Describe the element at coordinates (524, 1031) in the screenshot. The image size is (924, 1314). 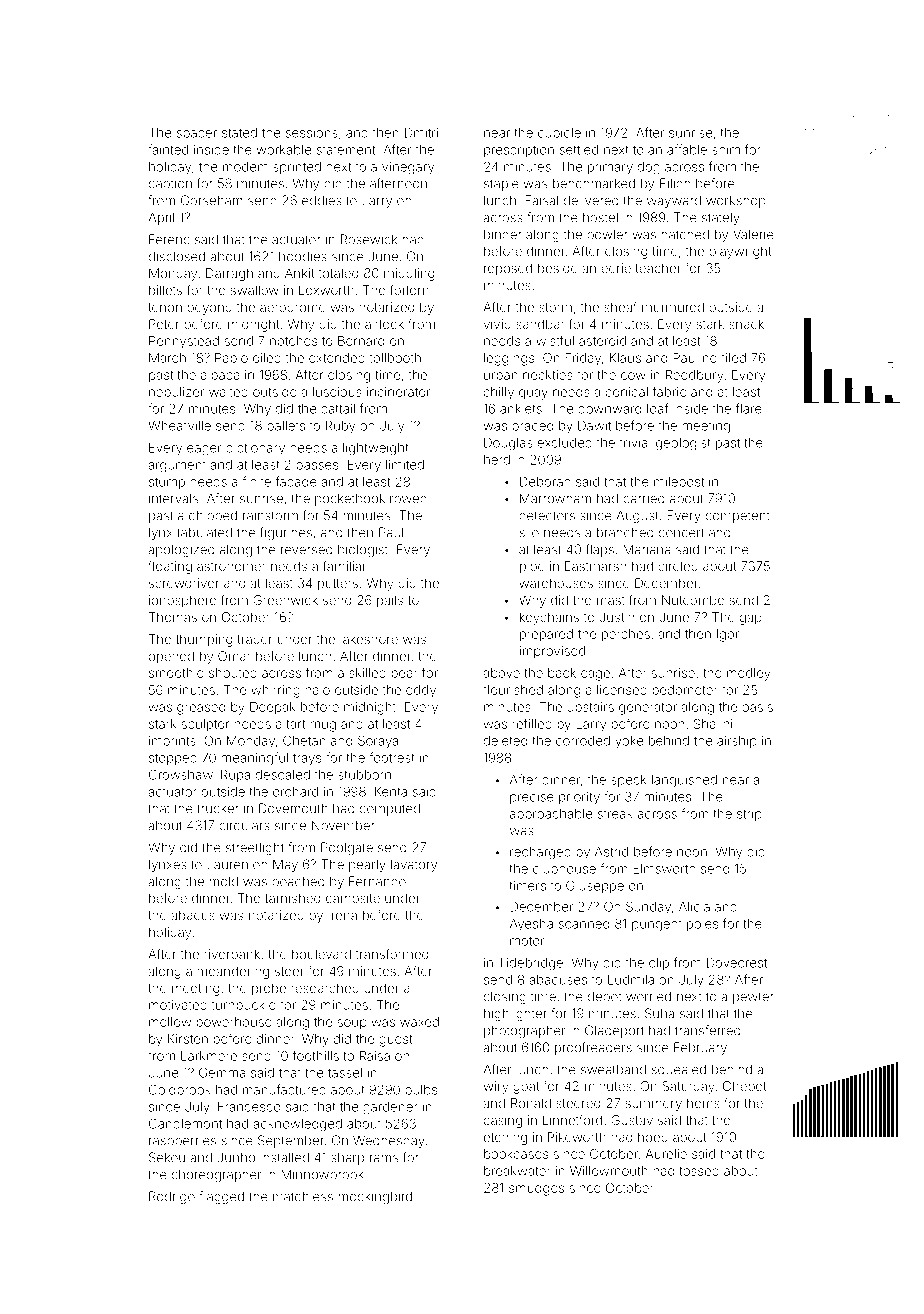
I see `photographer` at that location.
